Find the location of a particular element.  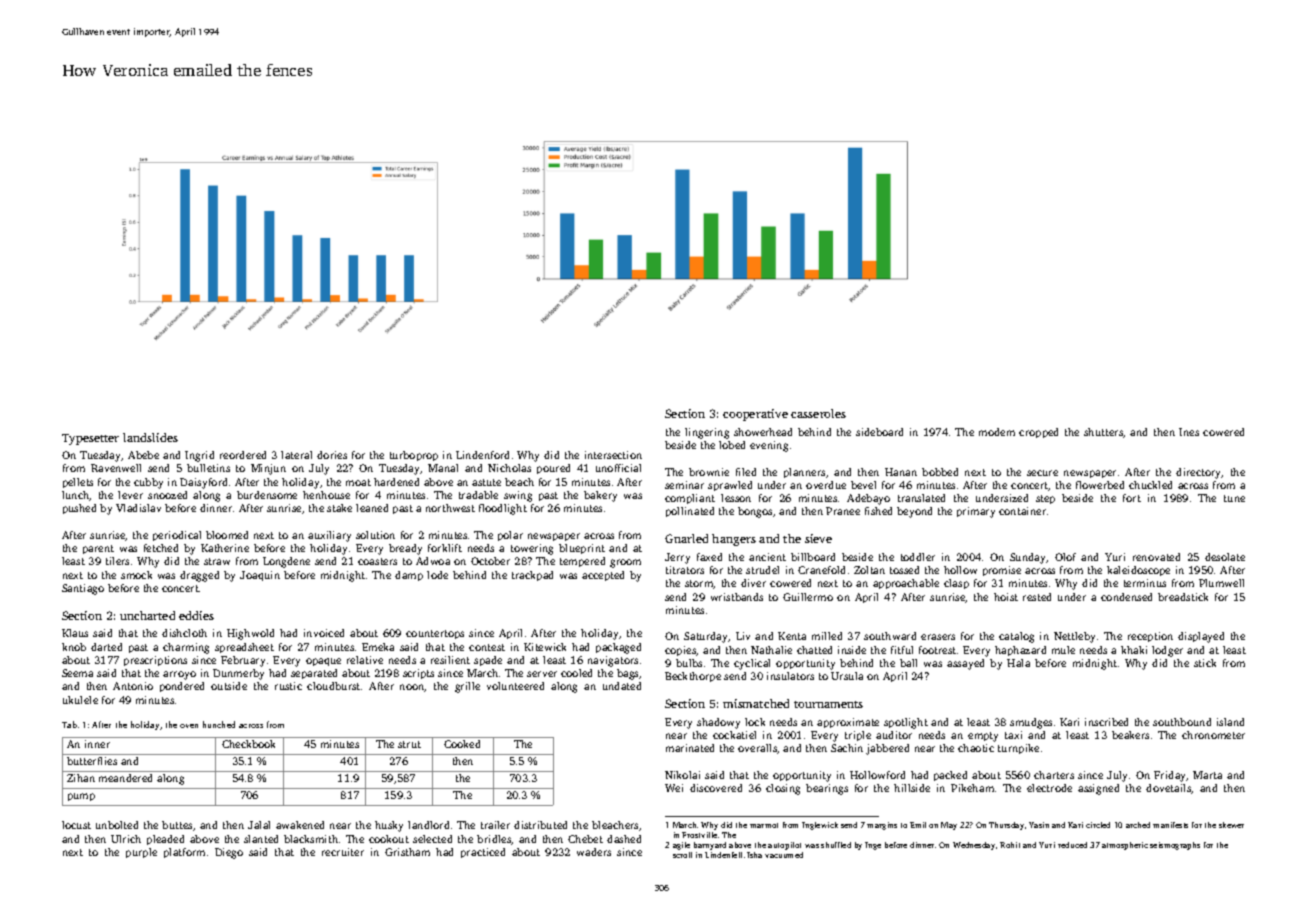

tune is located at coordinates (1234, 498).
